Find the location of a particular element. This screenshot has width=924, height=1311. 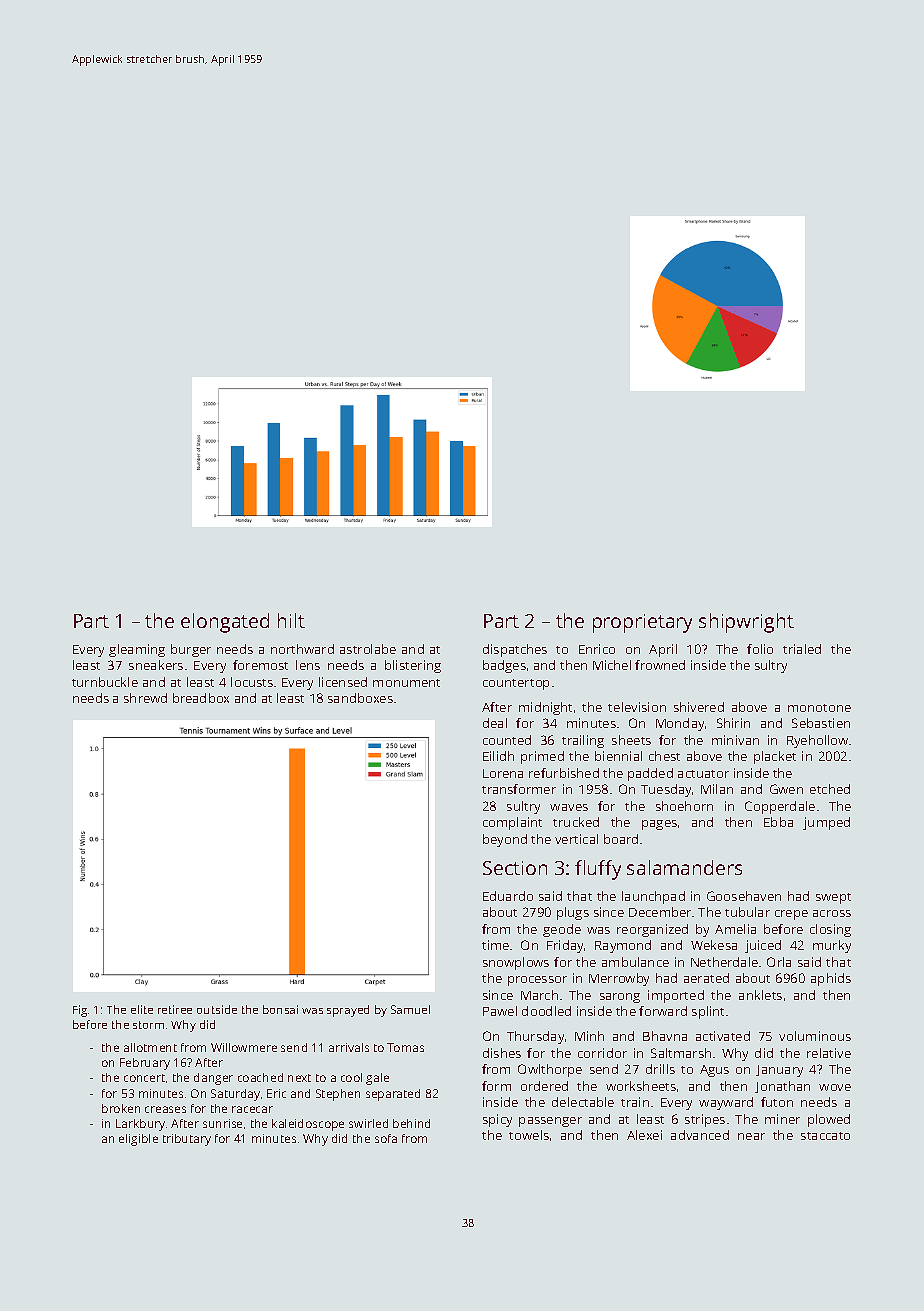

waves is located at coordinates (569, 807).
